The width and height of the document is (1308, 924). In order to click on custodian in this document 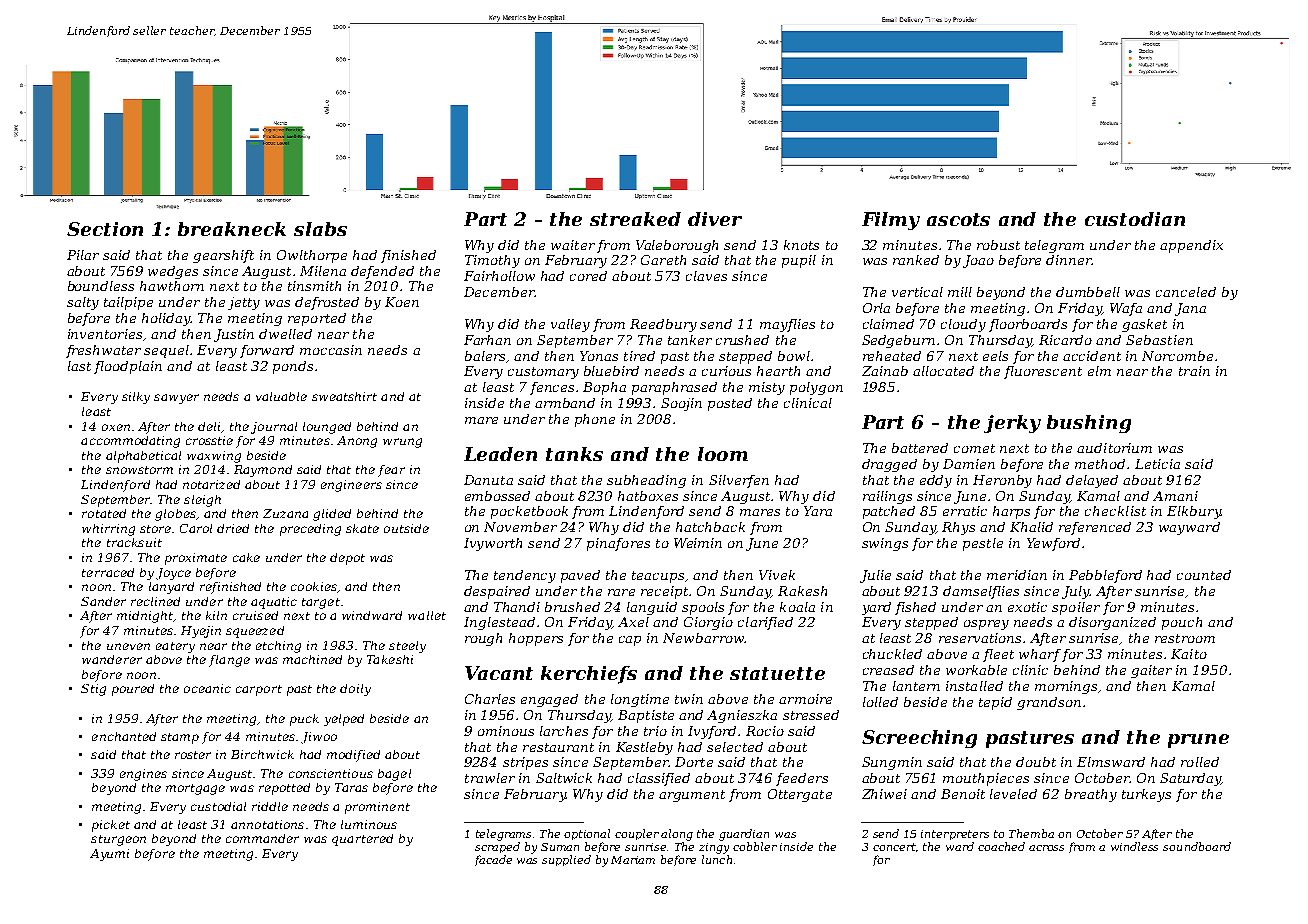, I will do `click(1135, 219)`.
